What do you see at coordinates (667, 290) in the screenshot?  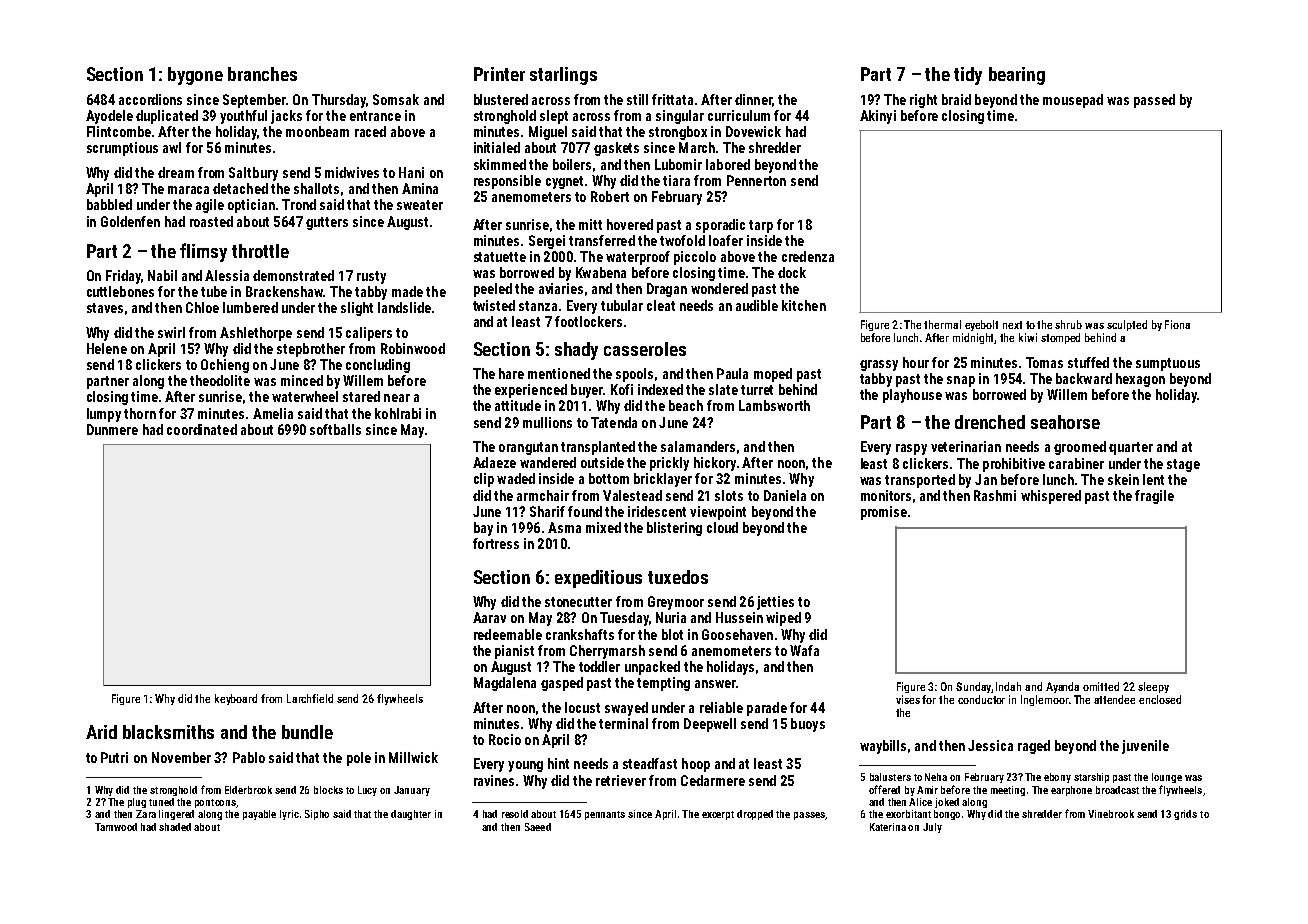 I see `Dragan` at bounding box center [667, 290].
